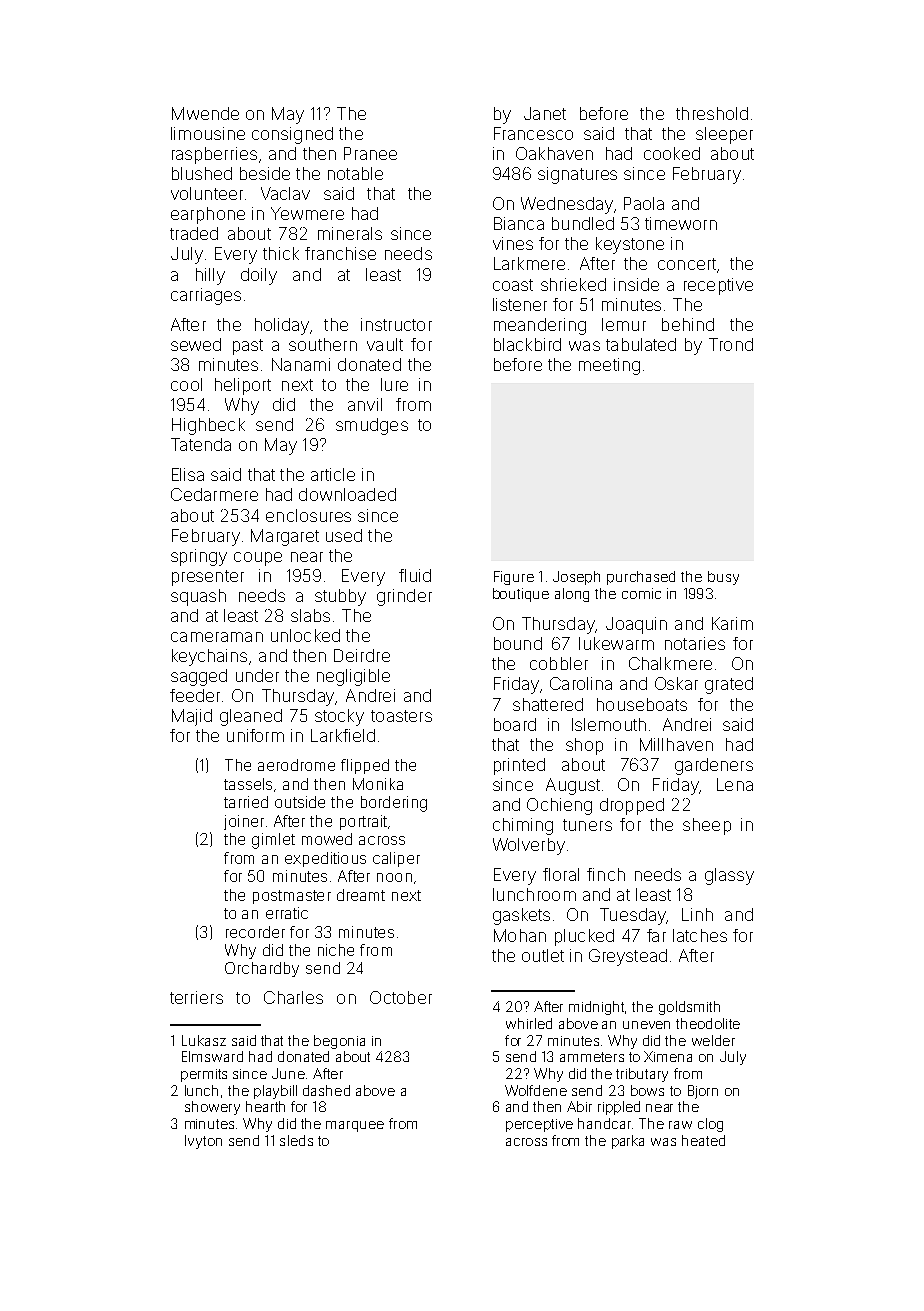 The width and height of the page is (924, 1311). What do you see at coordinates (714, 766) in the page?
I see `gardeners` at bounding box center [714, 766].
